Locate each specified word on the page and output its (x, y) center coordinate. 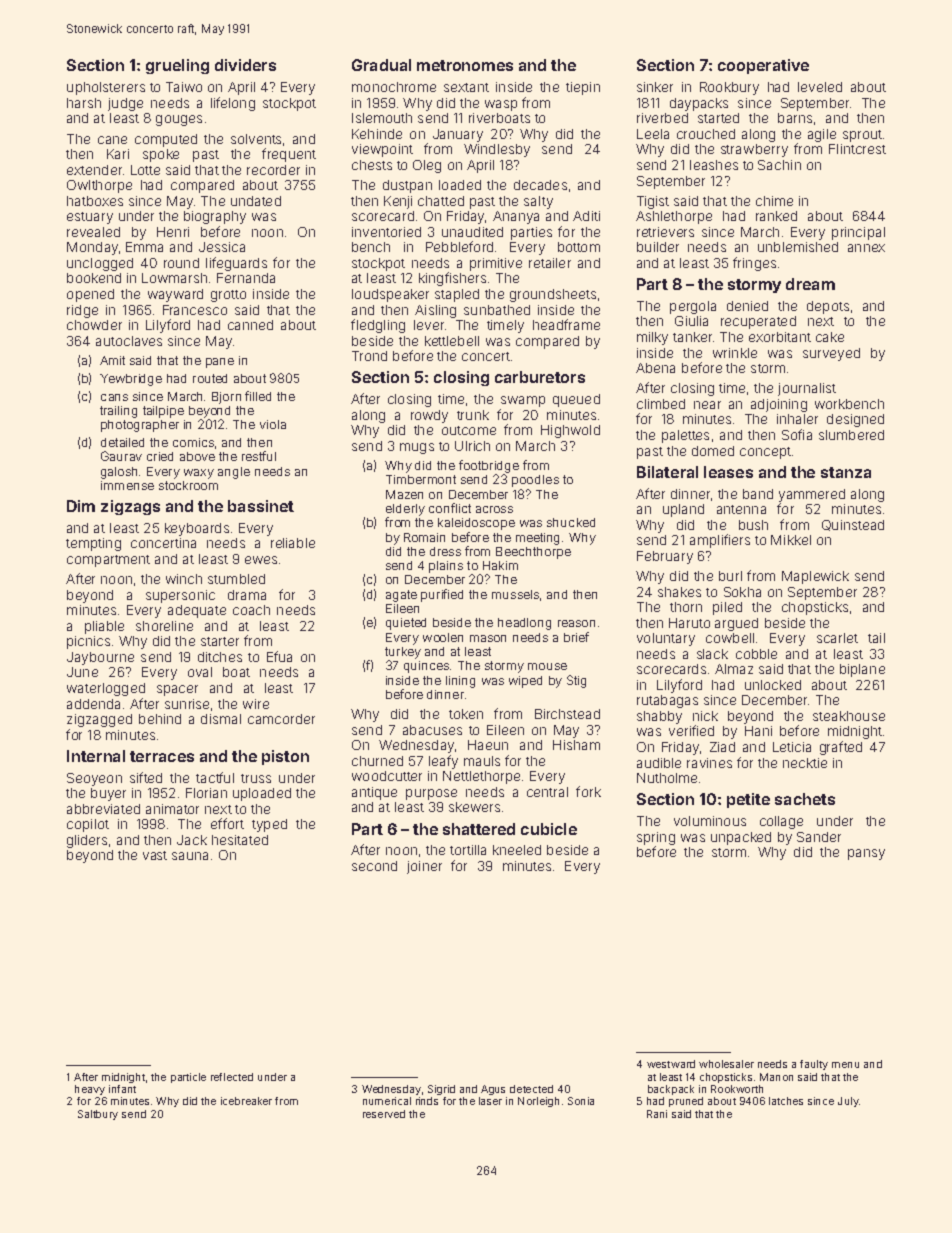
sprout (862, 136)
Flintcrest (857, 149)
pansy (866, 854)
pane (220, 363)
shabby (659, 717)
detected (531, 1089)
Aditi (586, 216)
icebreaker (246, 1101)
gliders (87, 841)
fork (588, 791)
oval (200, 672)
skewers (474, 807)
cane (112, 140)
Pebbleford (459, 246)
